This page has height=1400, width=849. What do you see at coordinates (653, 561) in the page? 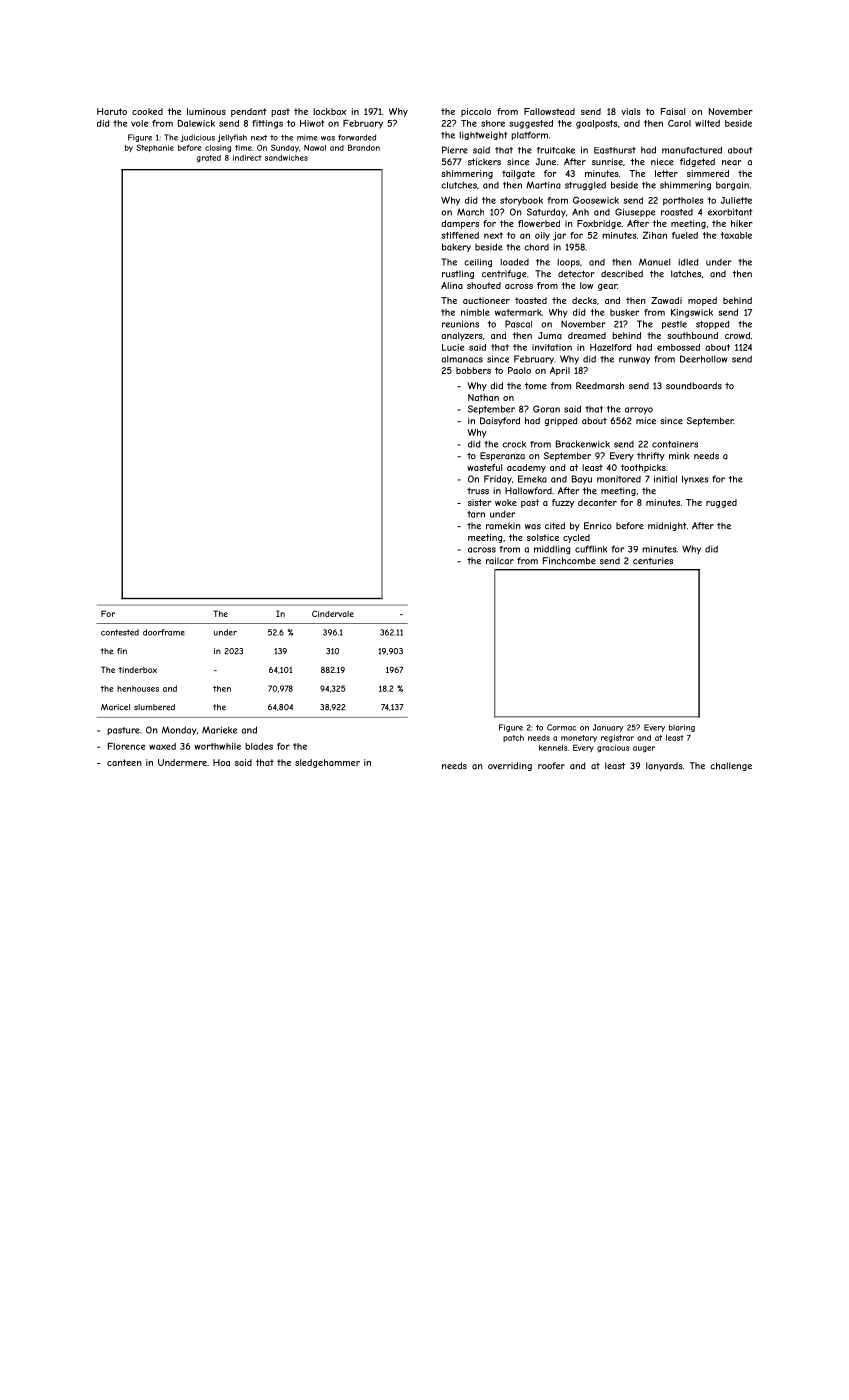
I see `centuries` at bounding box center [653, 561].
